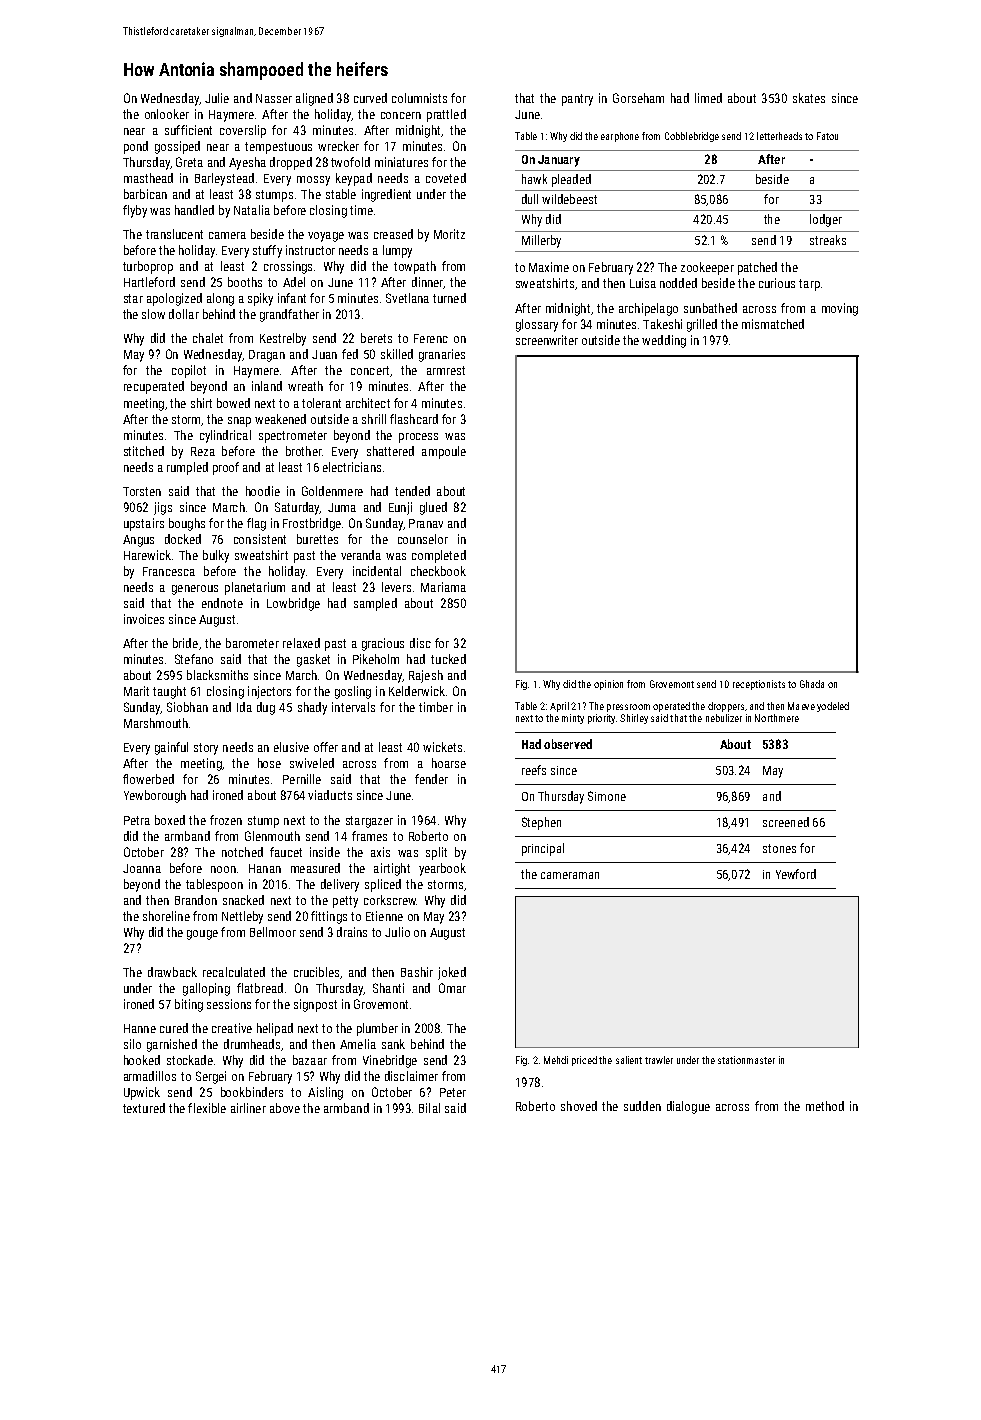 This image has height=1420, width=981. I want to click on Shanti, so click(388, 988).
